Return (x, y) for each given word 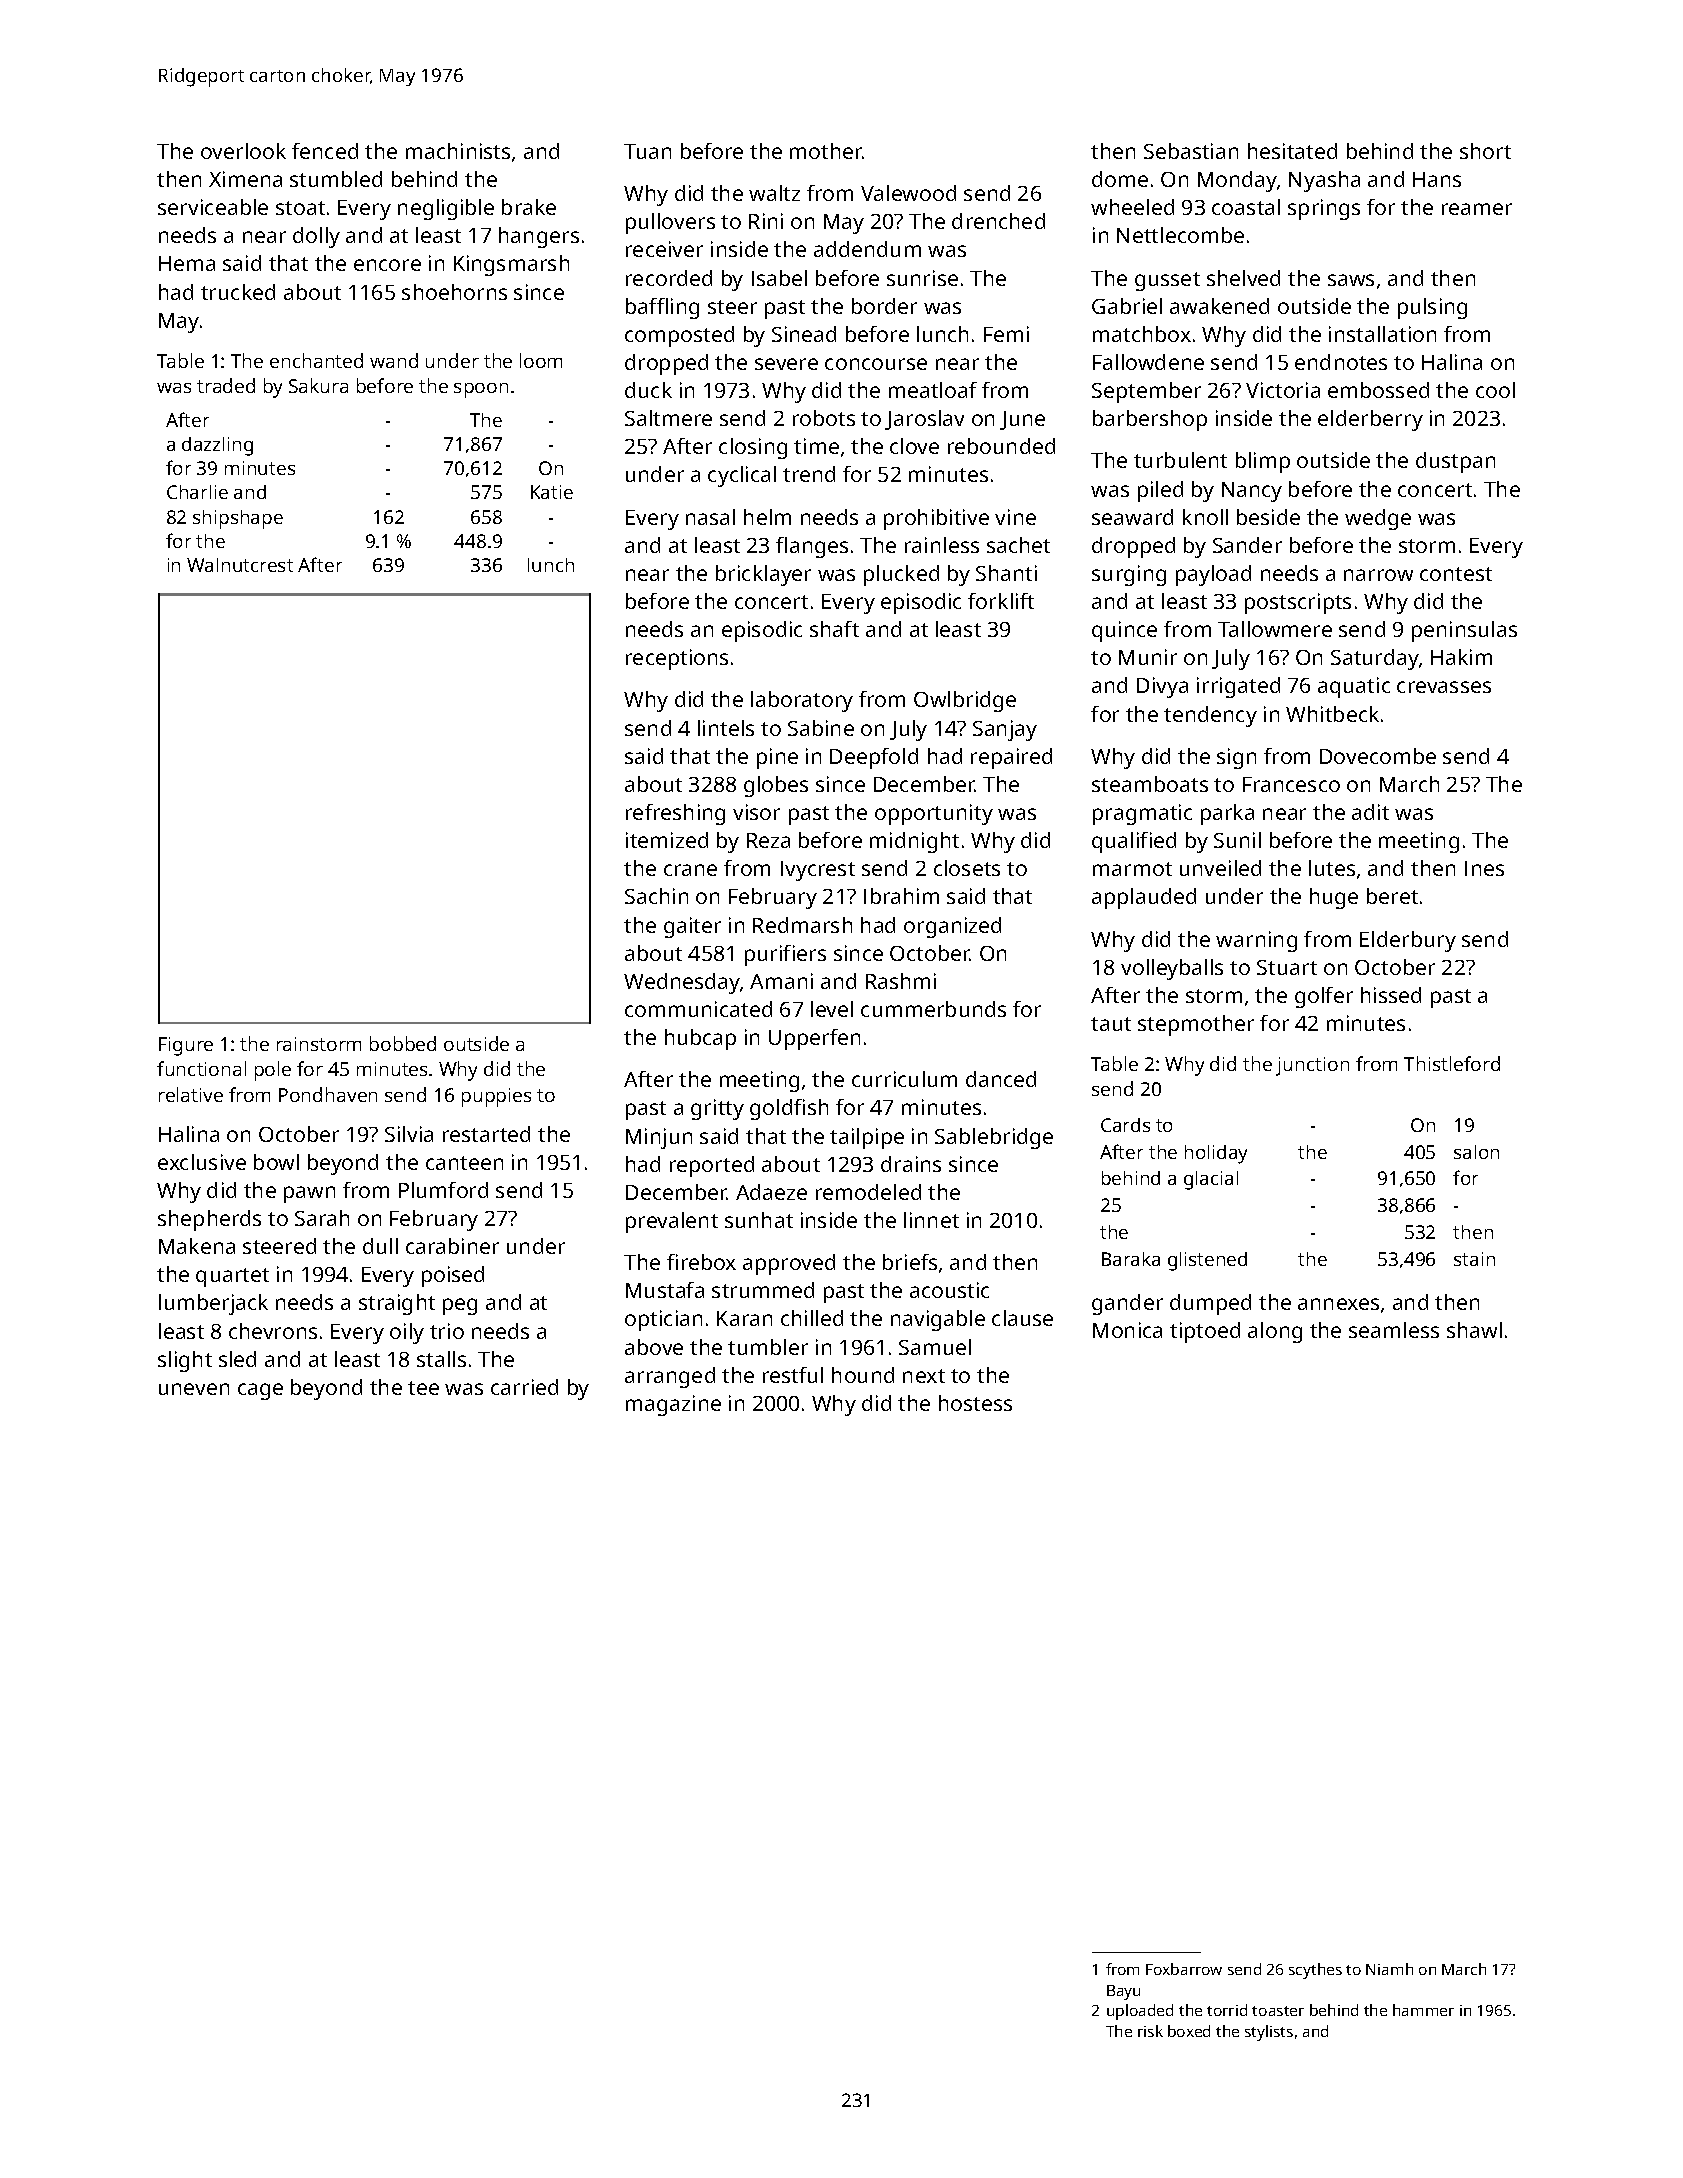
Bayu (1123, 1992)
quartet (232, 1277)
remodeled (868, 1192)
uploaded (1140, 2012)
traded (226, 385)
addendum (867, 249)
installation (1382, 334)
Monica (1127, 1330)
